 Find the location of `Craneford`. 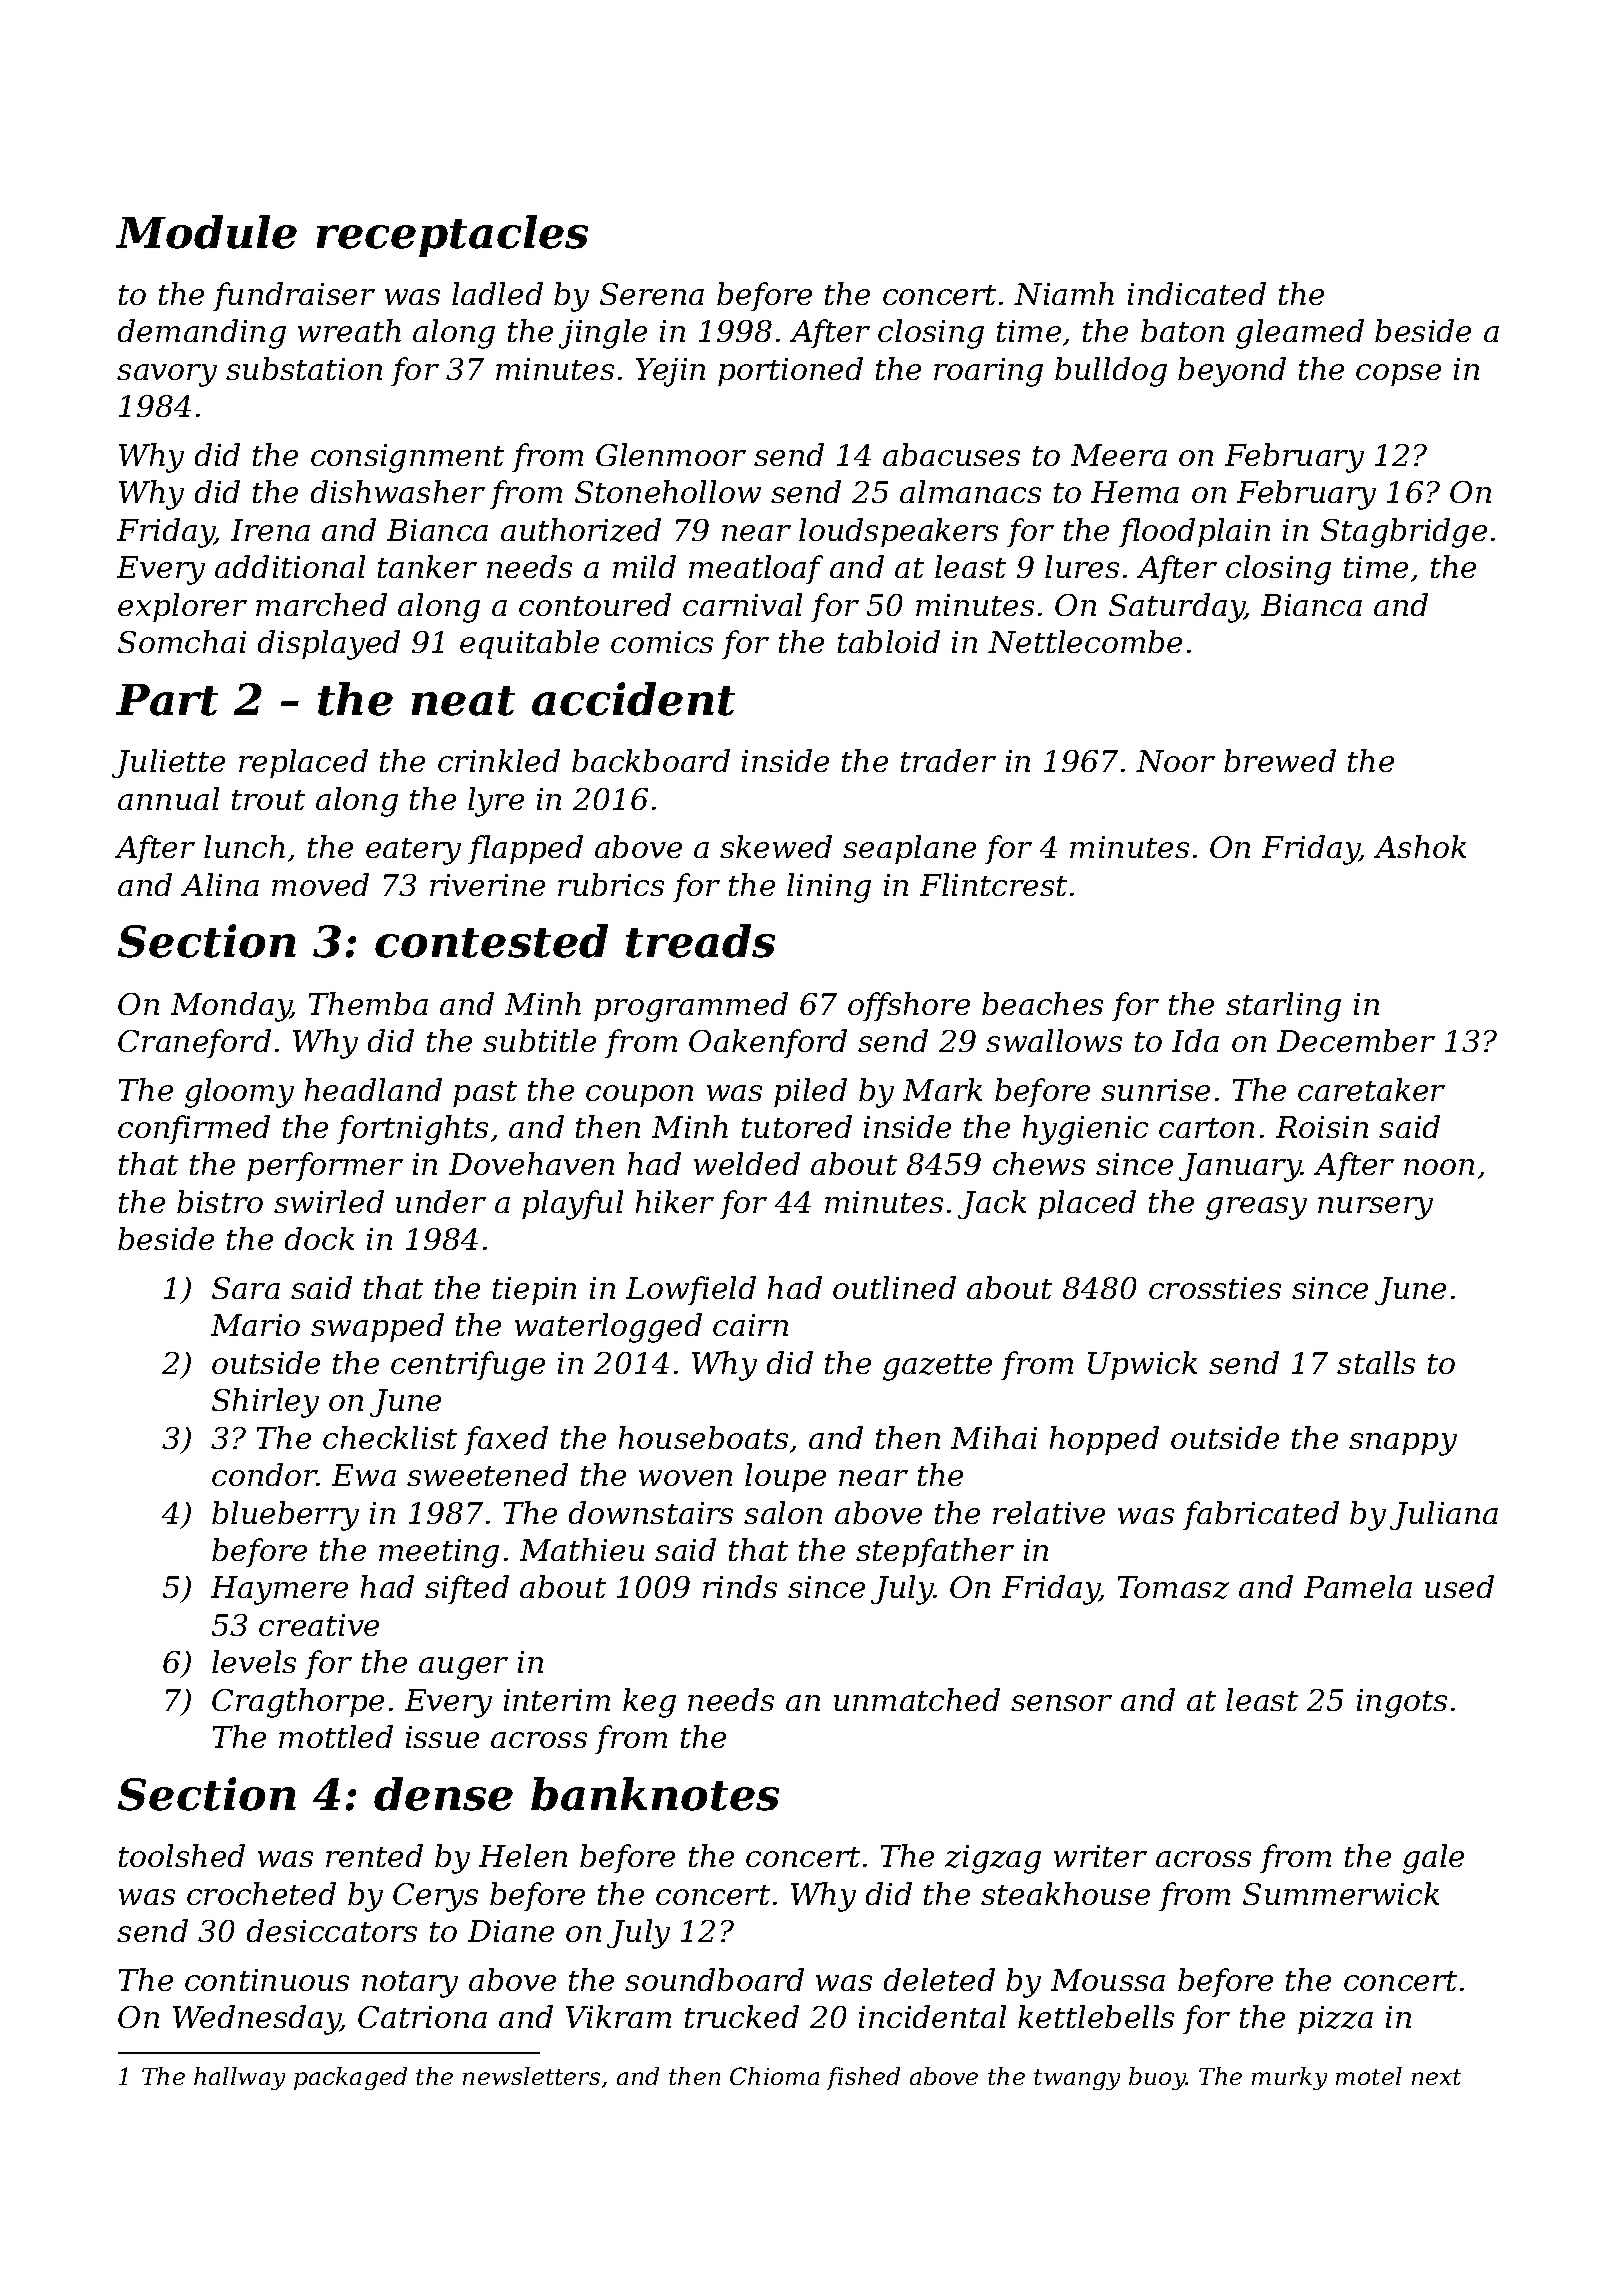

Craneford is located at coordinates (194, 1043).
